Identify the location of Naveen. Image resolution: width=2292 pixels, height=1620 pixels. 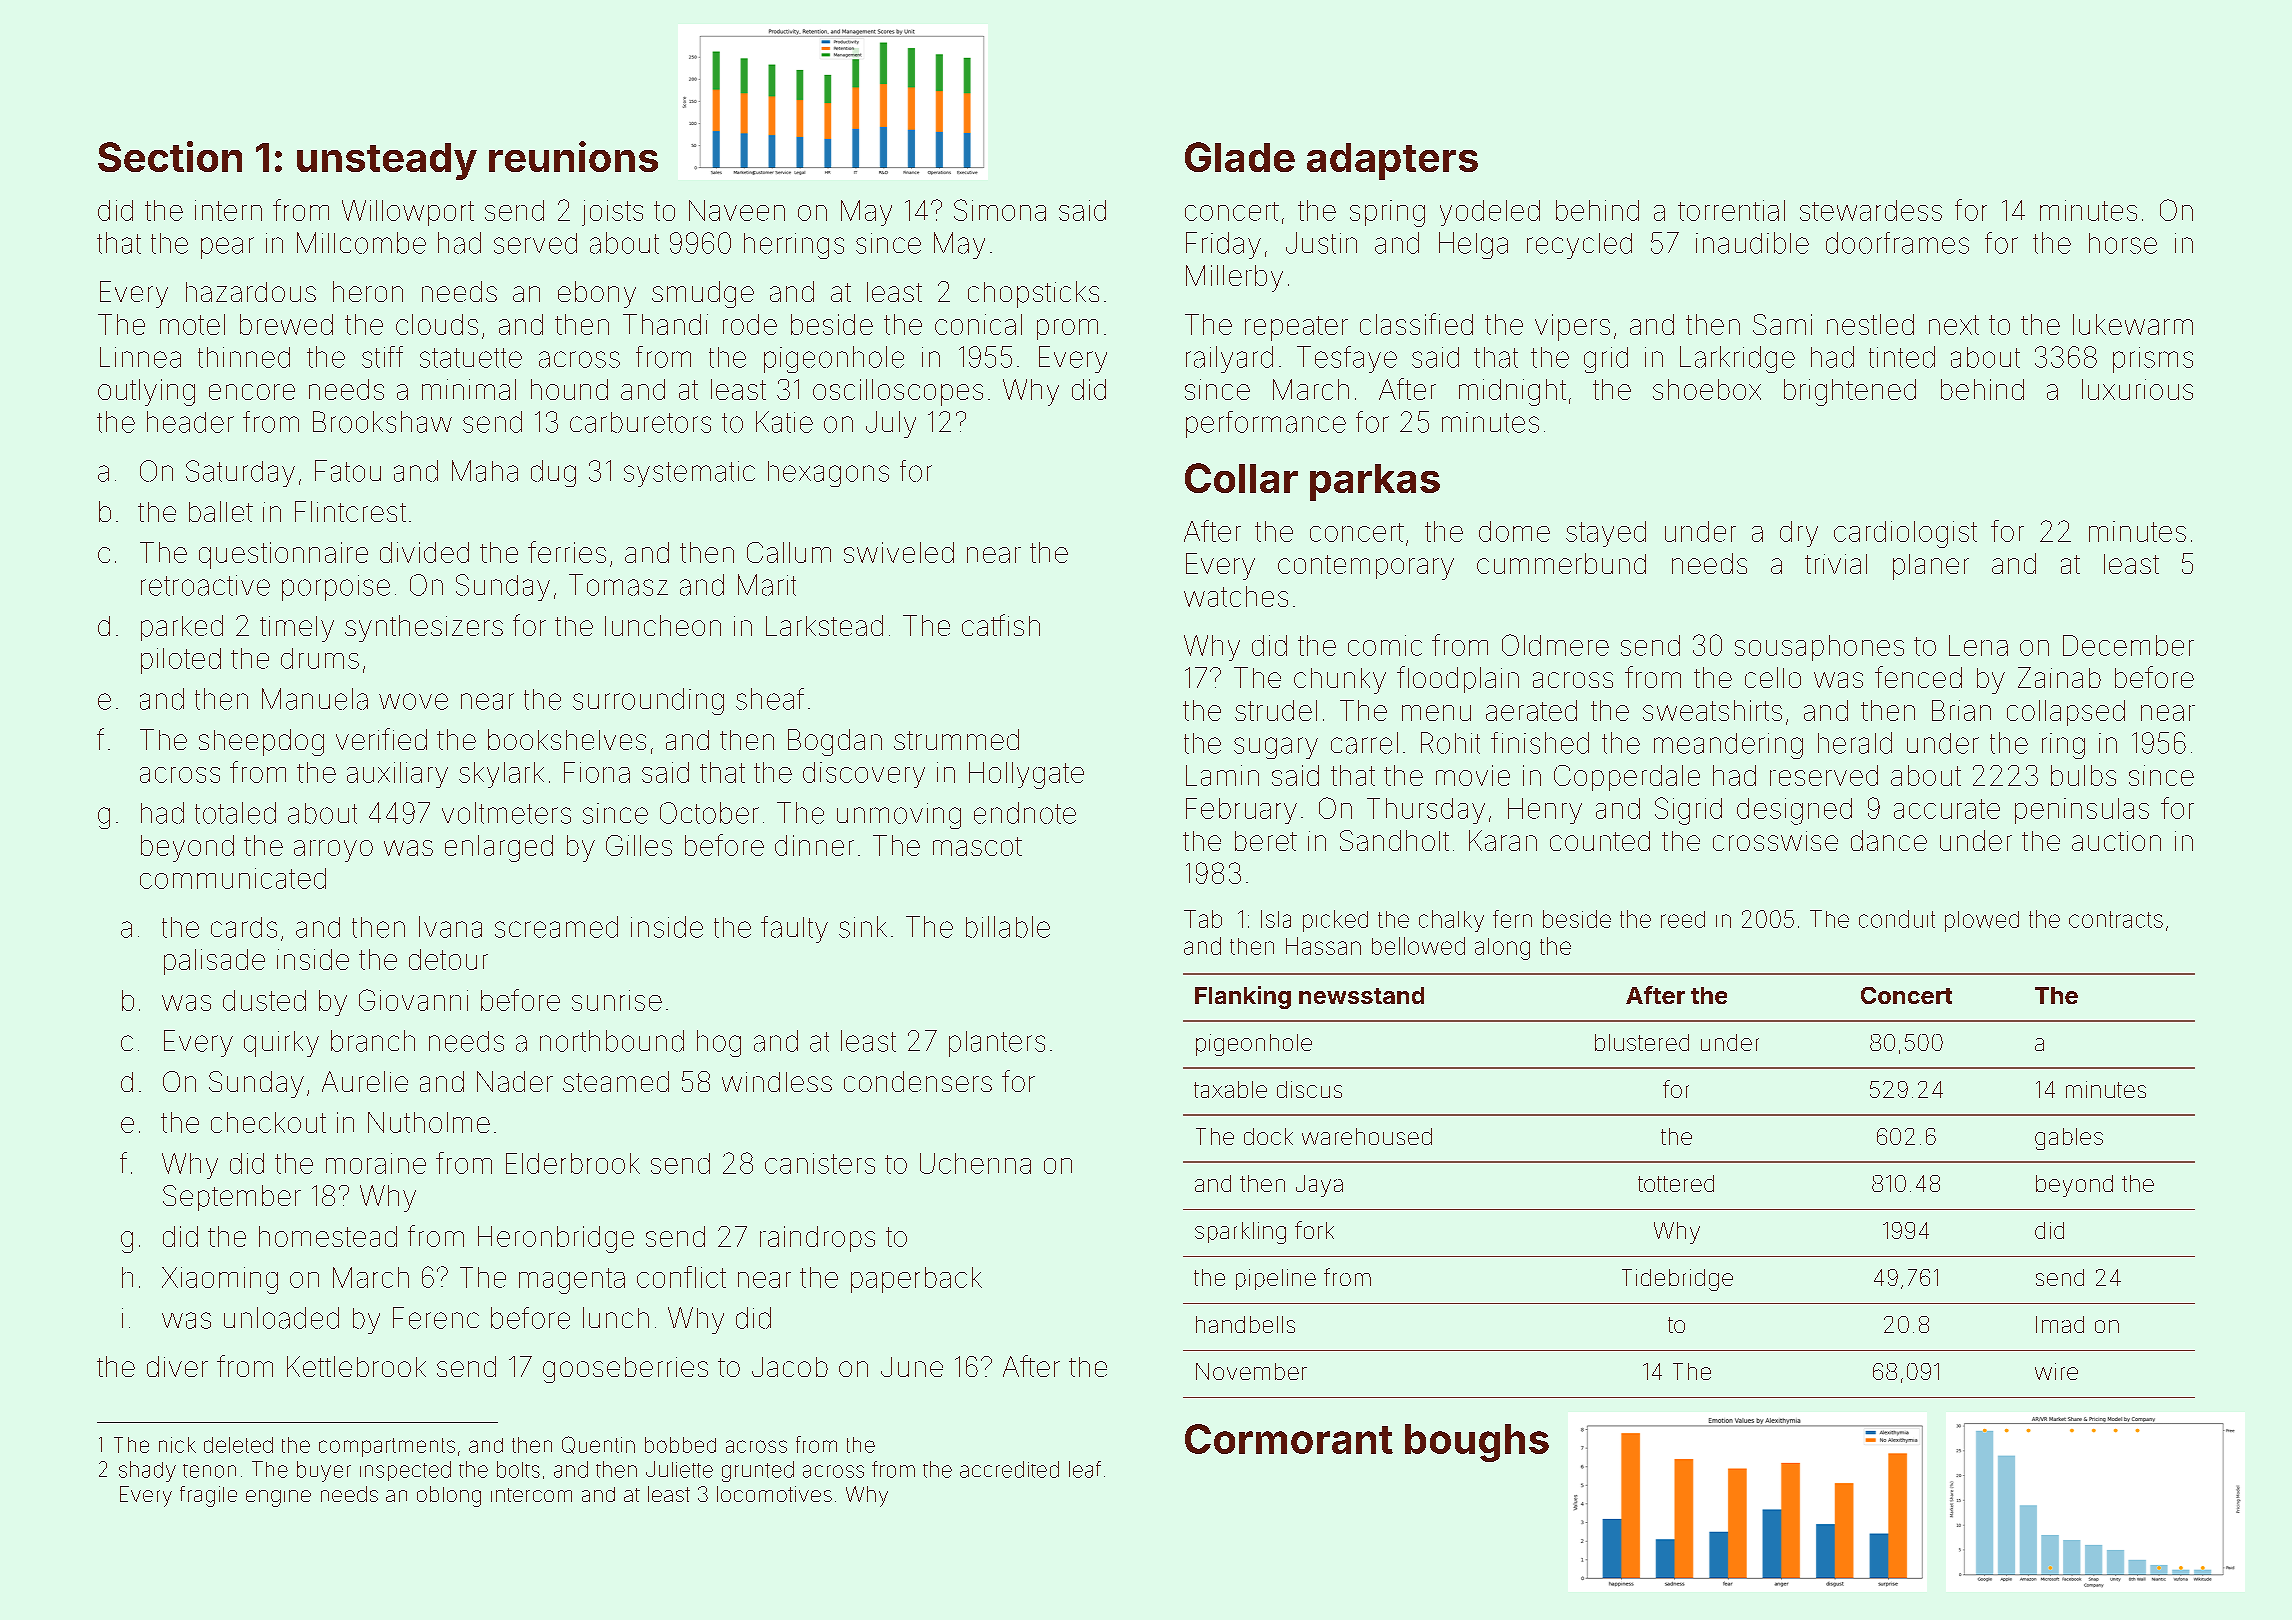
(737, 210).
